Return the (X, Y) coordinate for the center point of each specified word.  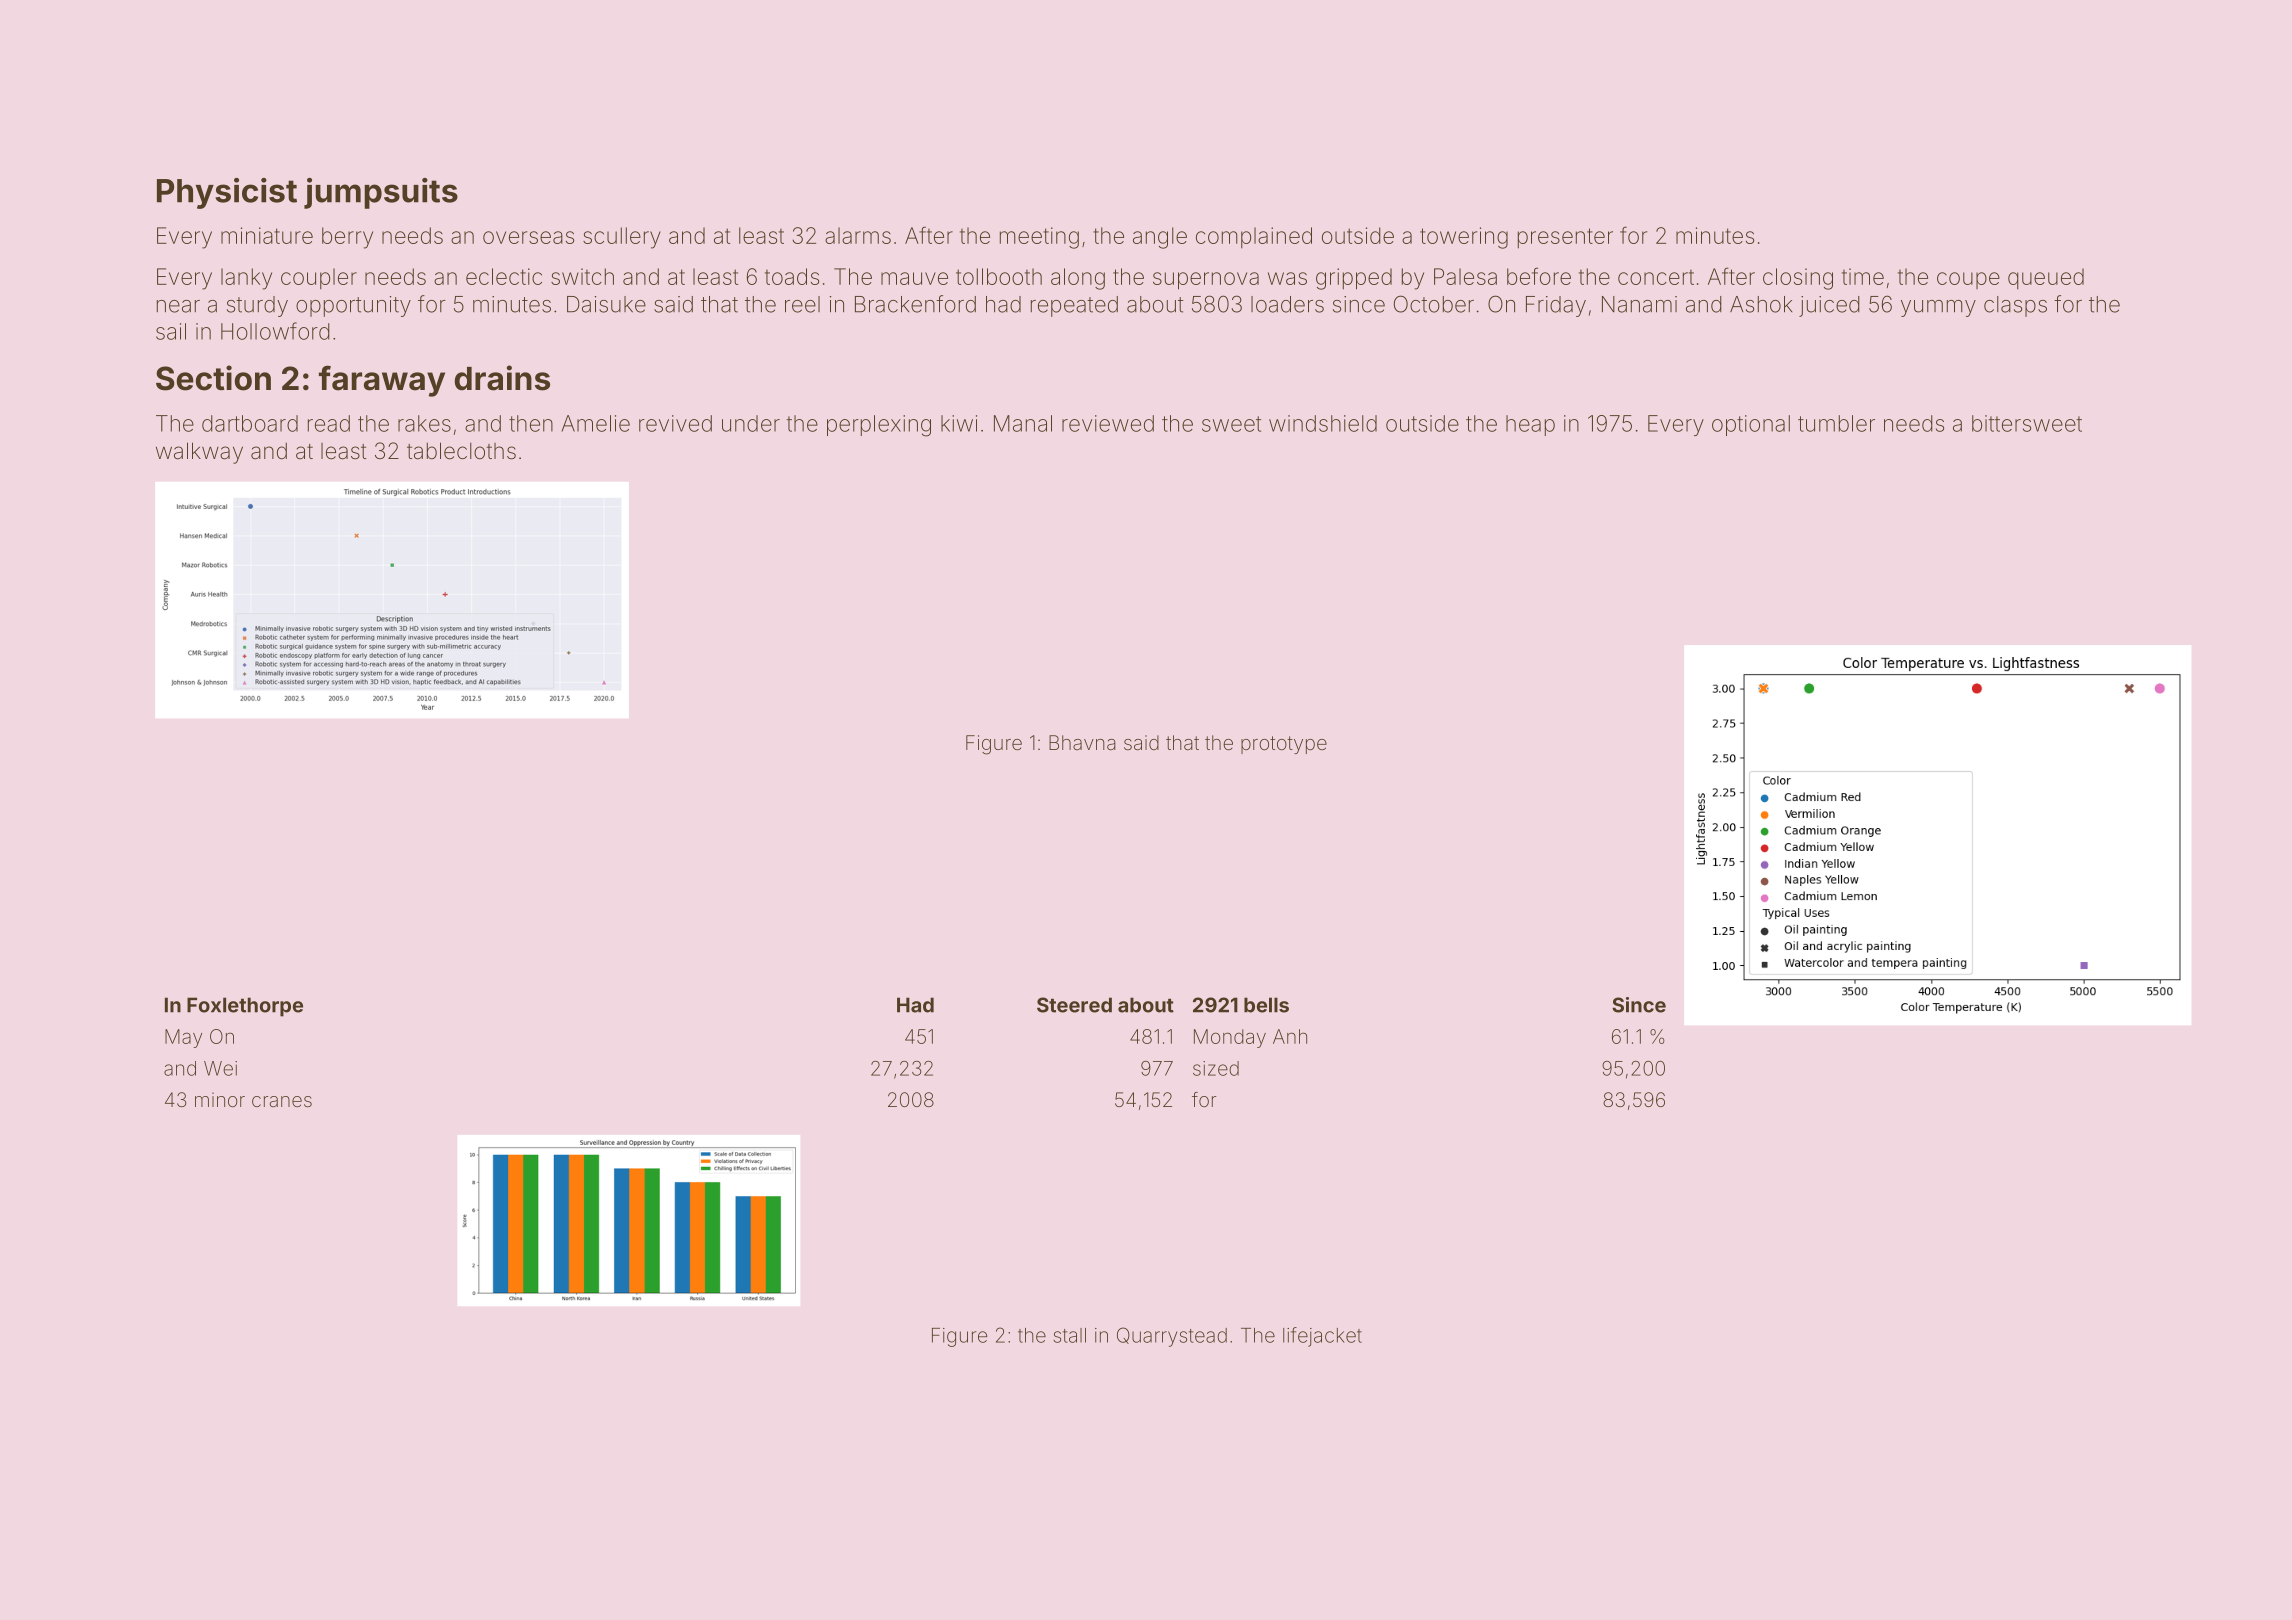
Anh (1290, 1036)
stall (1069, 1335)
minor (220, 1099)
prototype (1284, 745)
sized (1216, 1068)
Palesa (1465, 276)
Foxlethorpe (245, 1007)
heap (1530, 425)
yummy (1938, 308)
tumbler (1836, 423)
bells (1266, 1005)
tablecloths (461, 451)
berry (347, 238)
